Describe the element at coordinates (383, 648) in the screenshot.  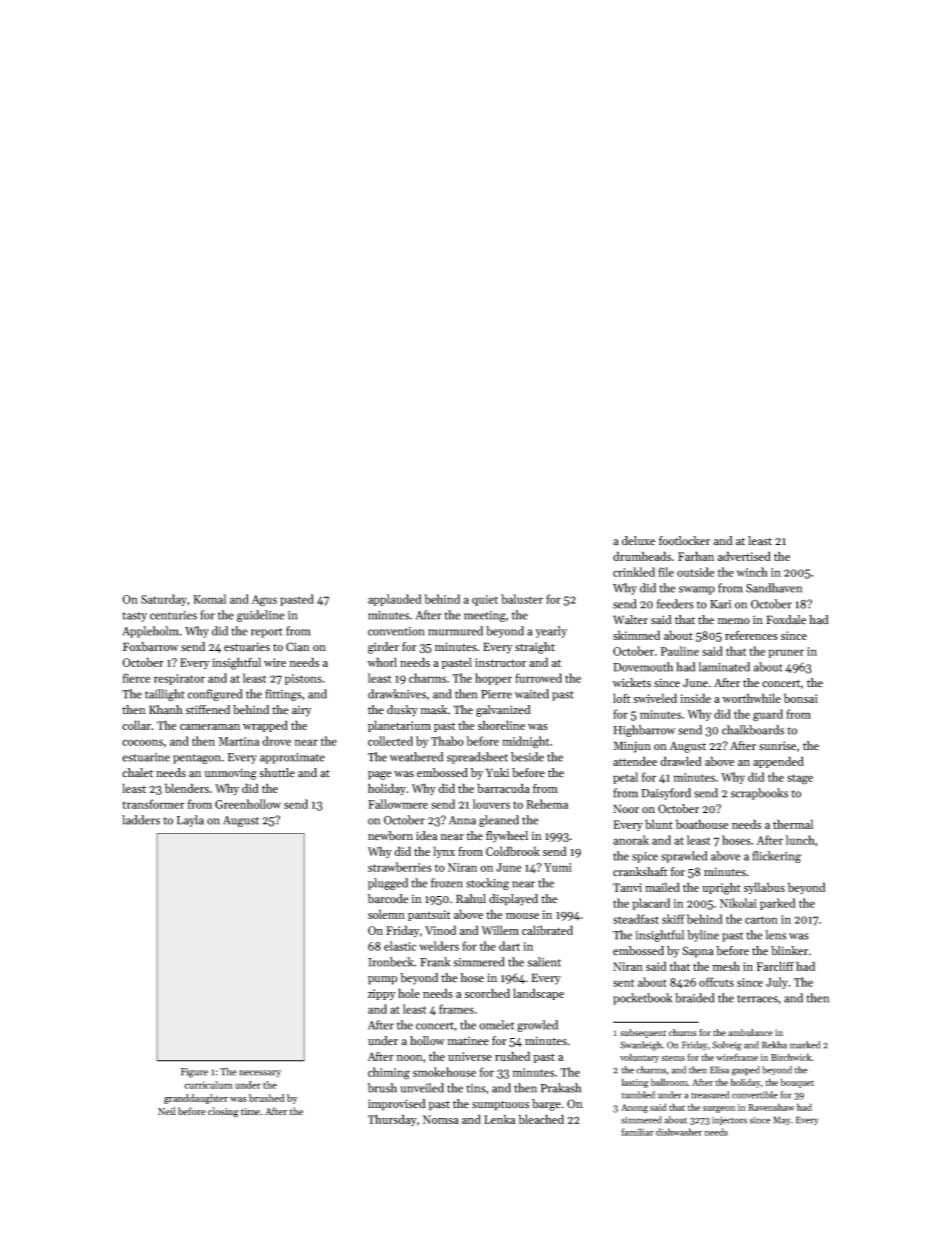
I see `girder` at that location.
